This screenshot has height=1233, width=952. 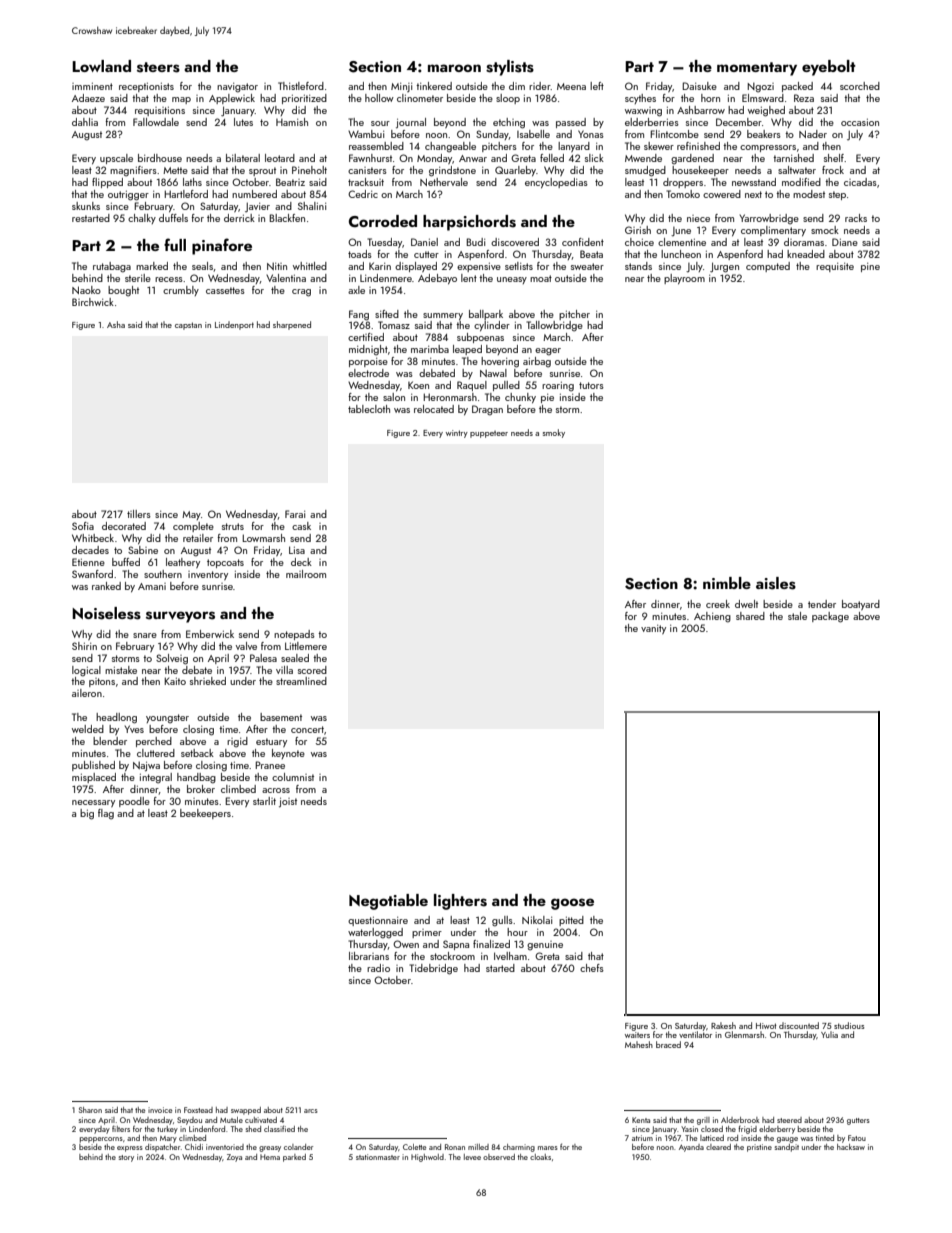 I want to click on Zoya, so click(x=234, y=1158).
